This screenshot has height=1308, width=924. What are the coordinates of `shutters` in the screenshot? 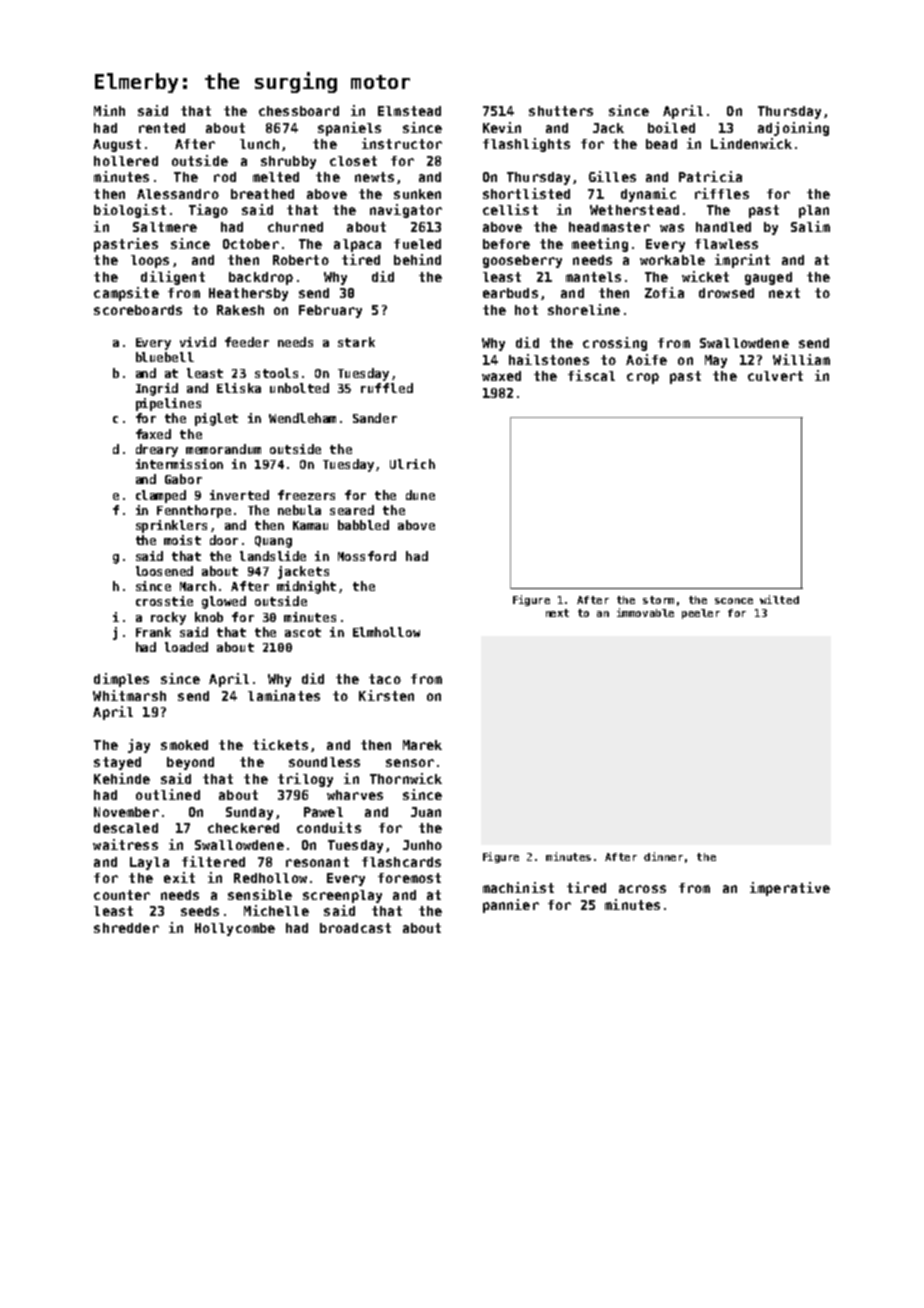 It's located at (561, 111).
